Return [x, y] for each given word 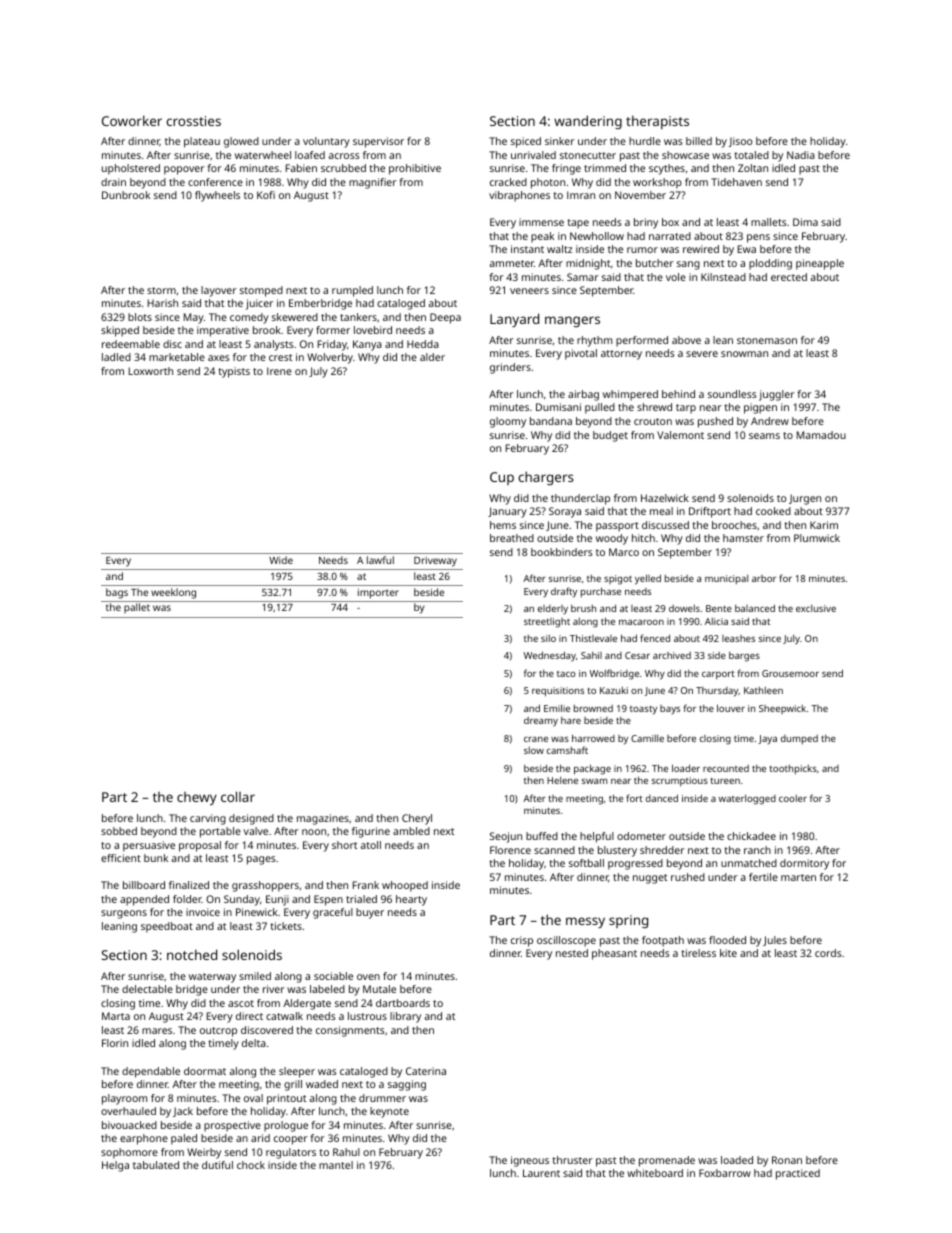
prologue [286, 1126]
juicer [259, 304]
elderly [553, 609]
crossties [194, 121]
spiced [526, 142]
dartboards [403, 1003]
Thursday [717, 692]
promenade [667, 1161]
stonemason [767, 340]
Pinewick [257, 912]
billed [699, 141]
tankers [358, 317]
